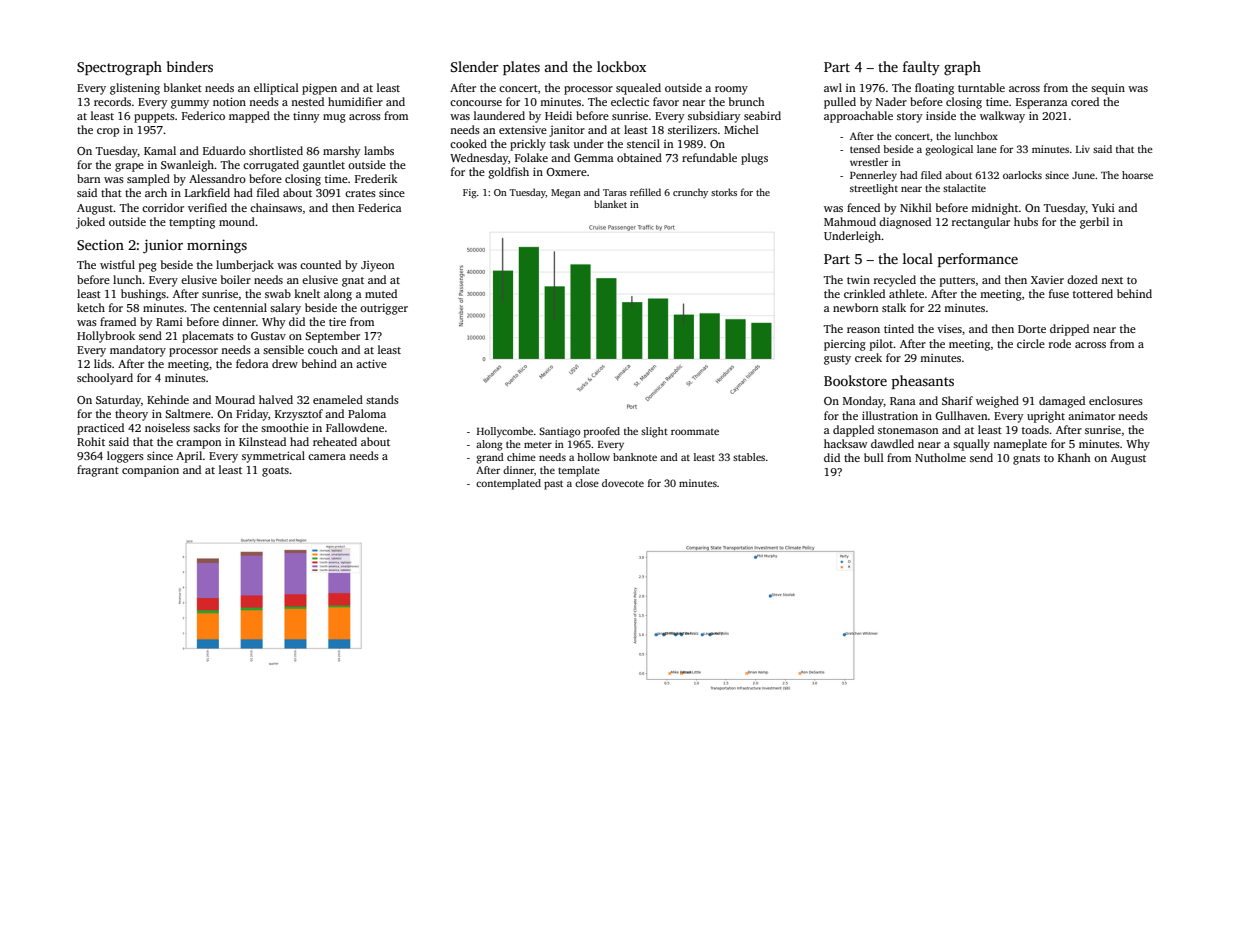  Describe the element at coordinates (192, 223) in the page. I see `tempting` at that location.
